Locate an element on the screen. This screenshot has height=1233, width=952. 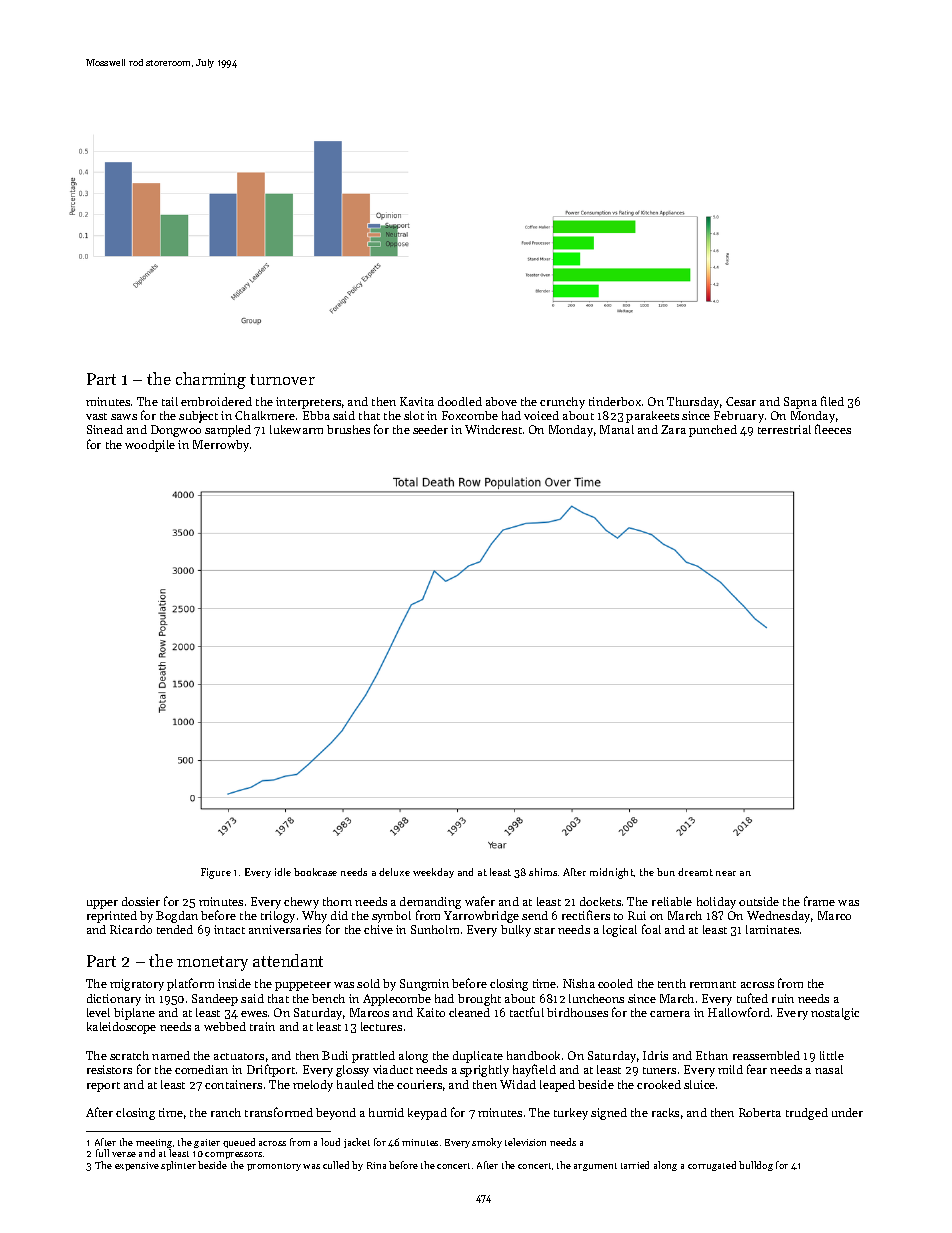
Windcrest is located at coordinates (493, 429).
